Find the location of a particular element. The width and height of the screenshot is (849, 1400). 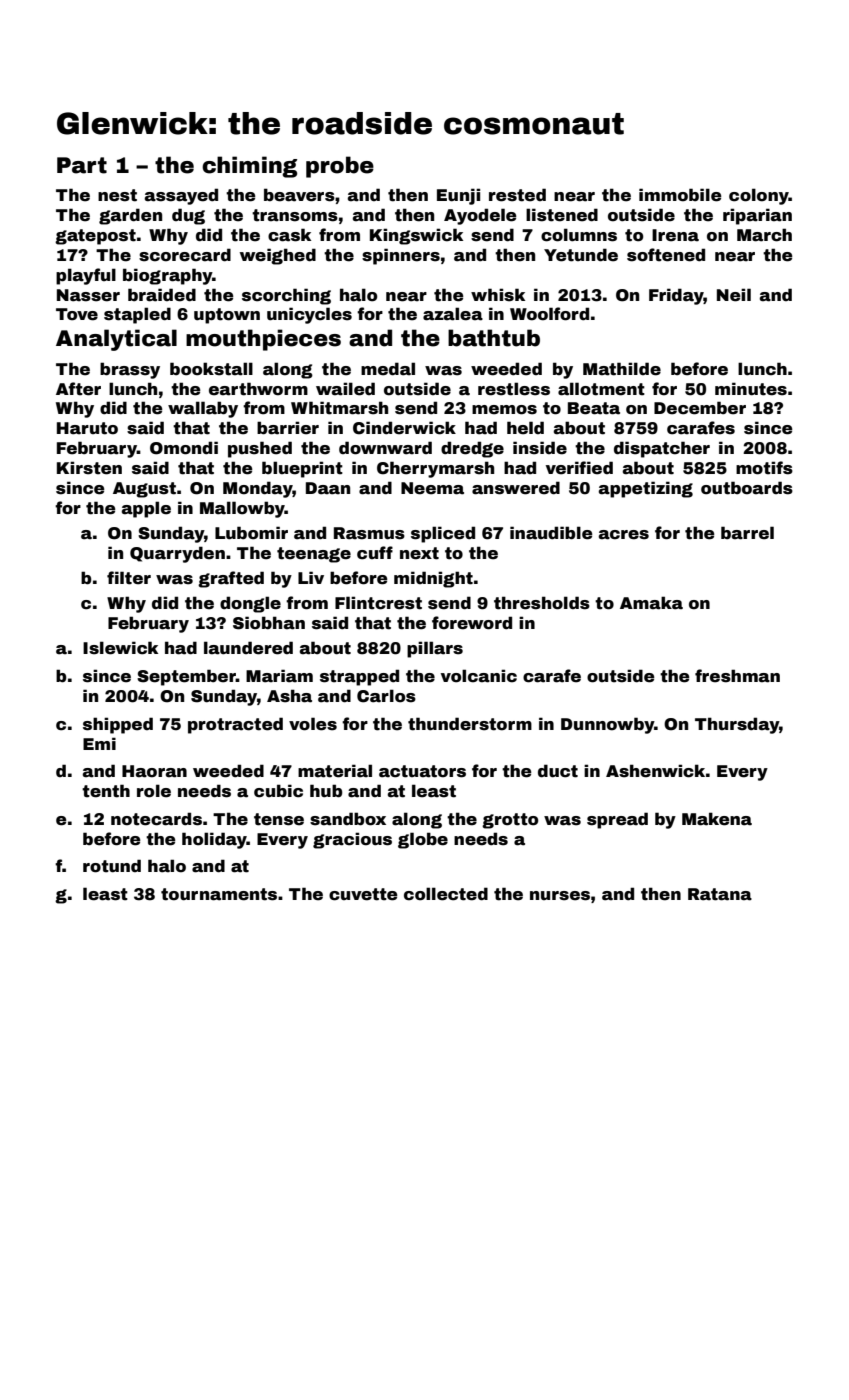

globe is located at coordinates (423, 840).
